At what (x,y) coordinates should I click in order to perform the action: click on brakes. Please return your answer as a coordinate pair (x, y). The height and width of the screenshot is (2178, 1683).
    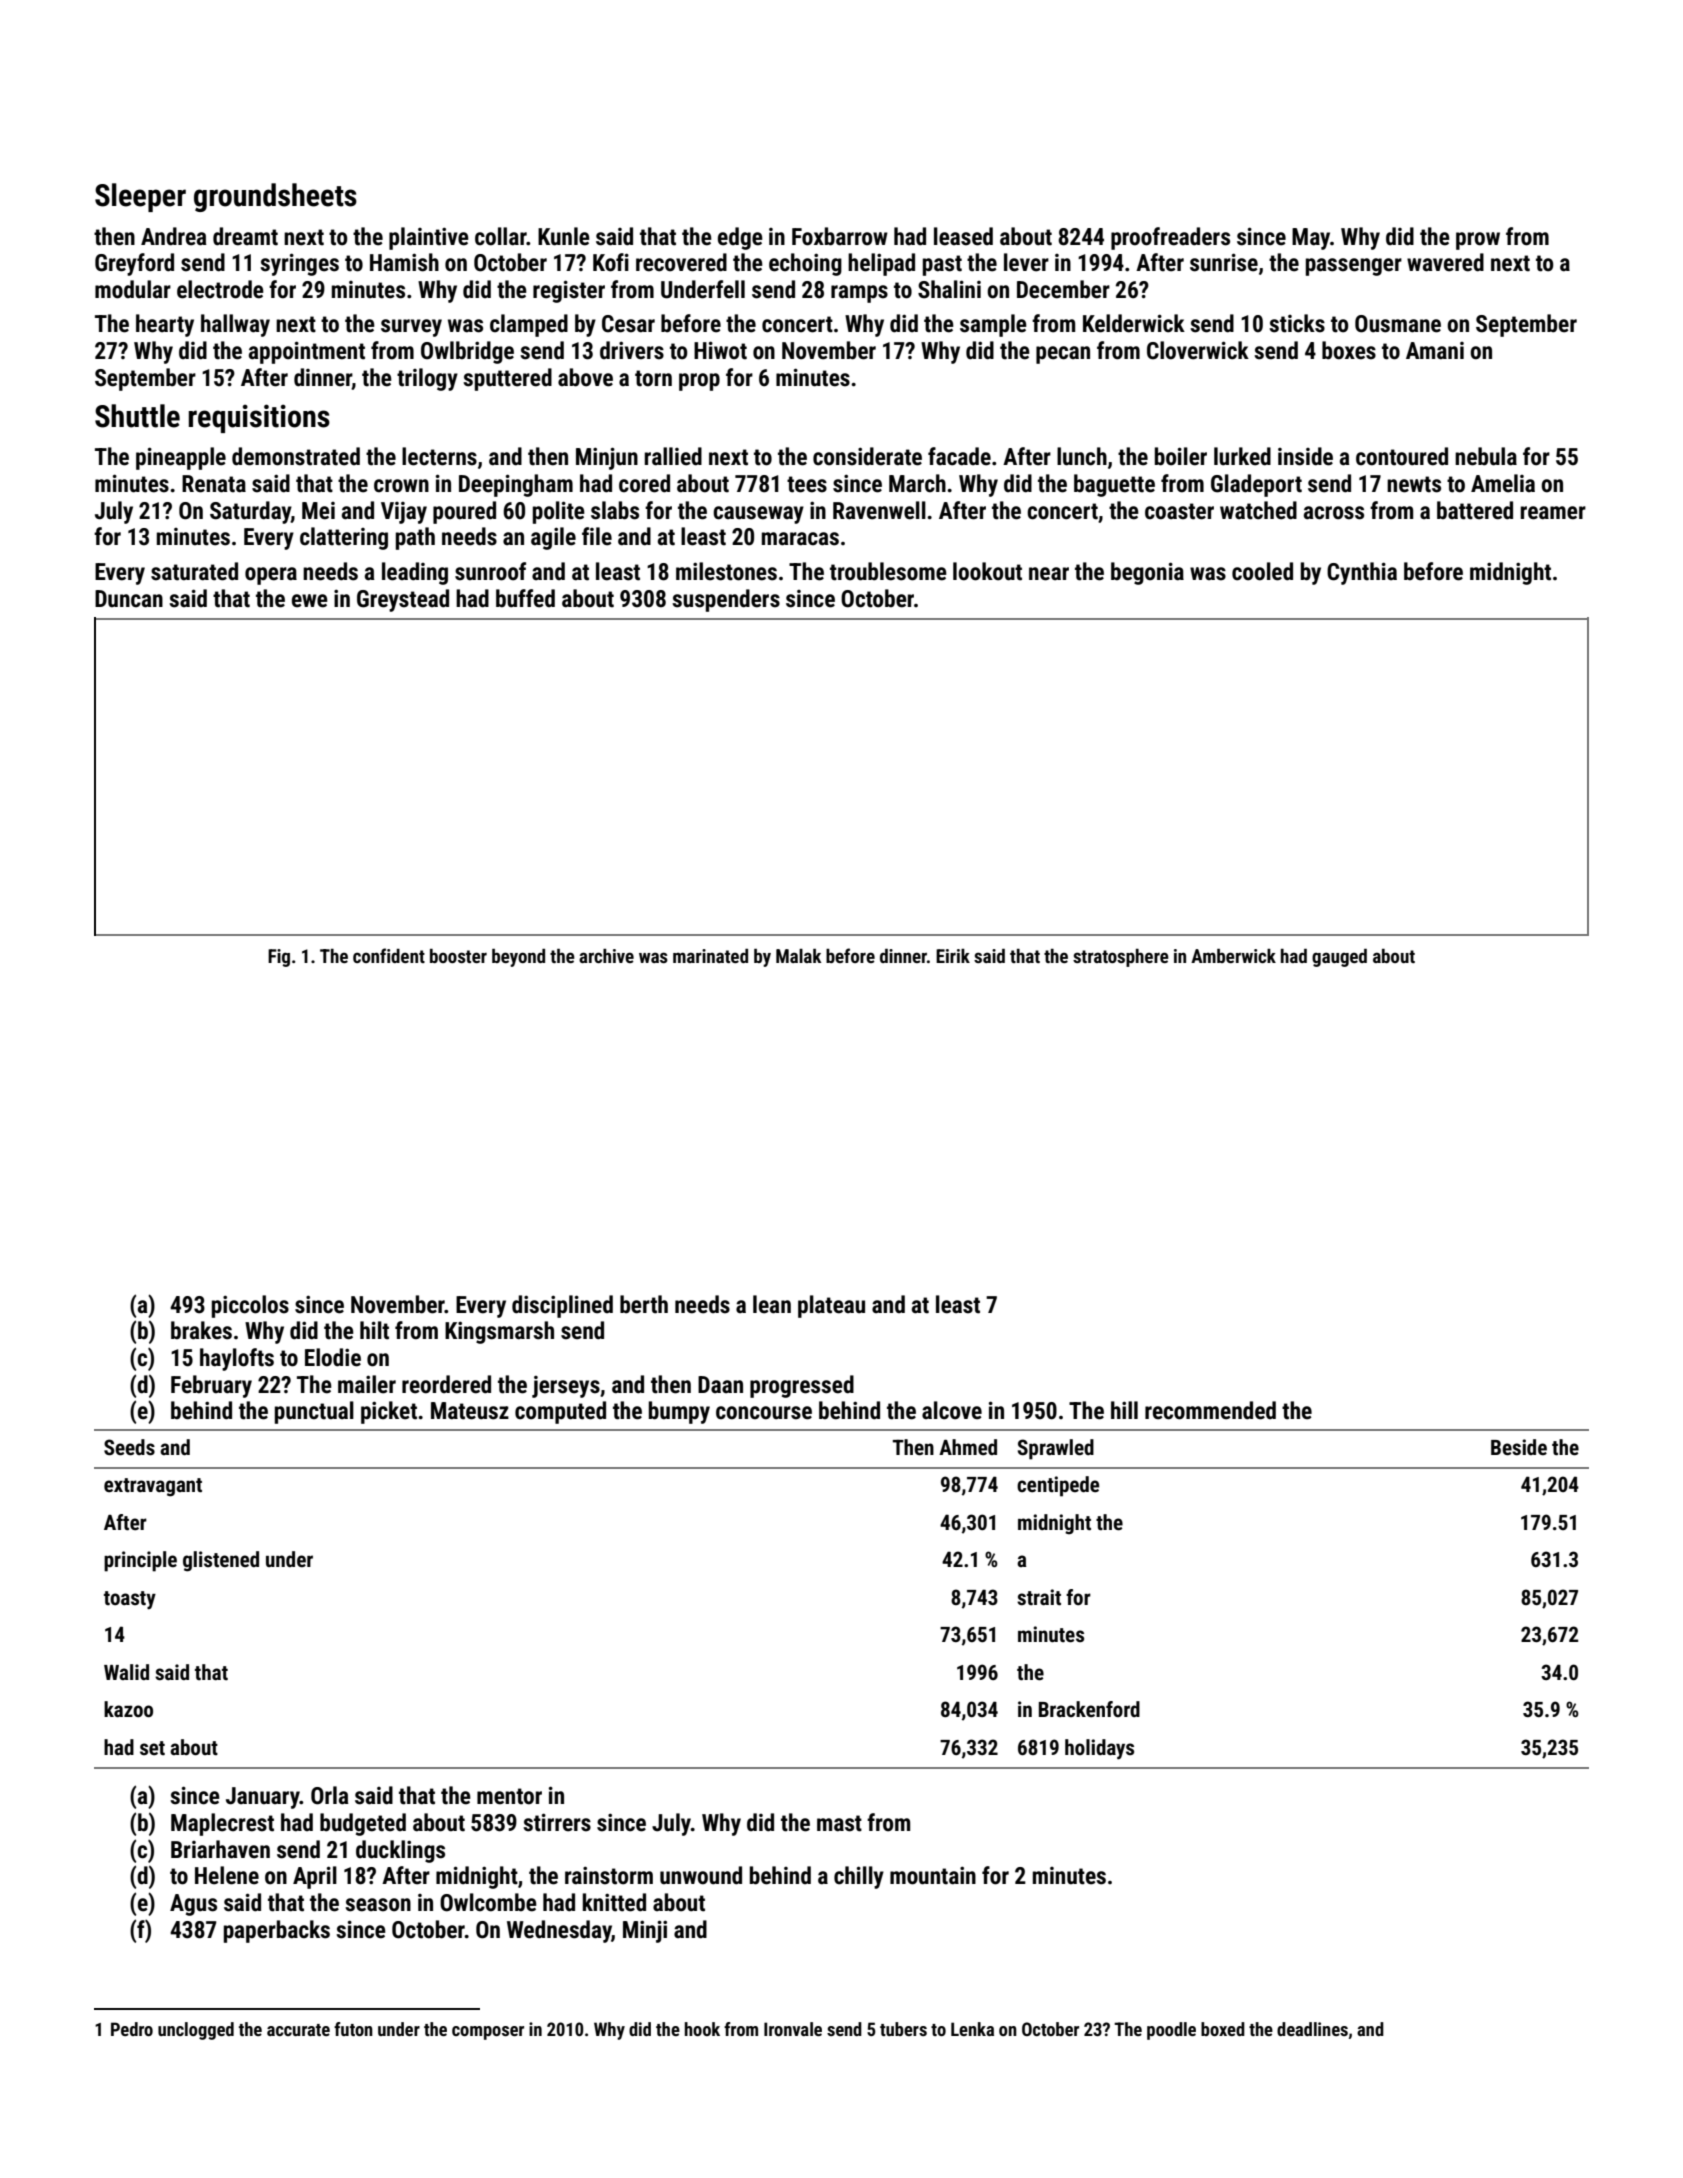
    Looking at the image, I should click on (201, 1330).
